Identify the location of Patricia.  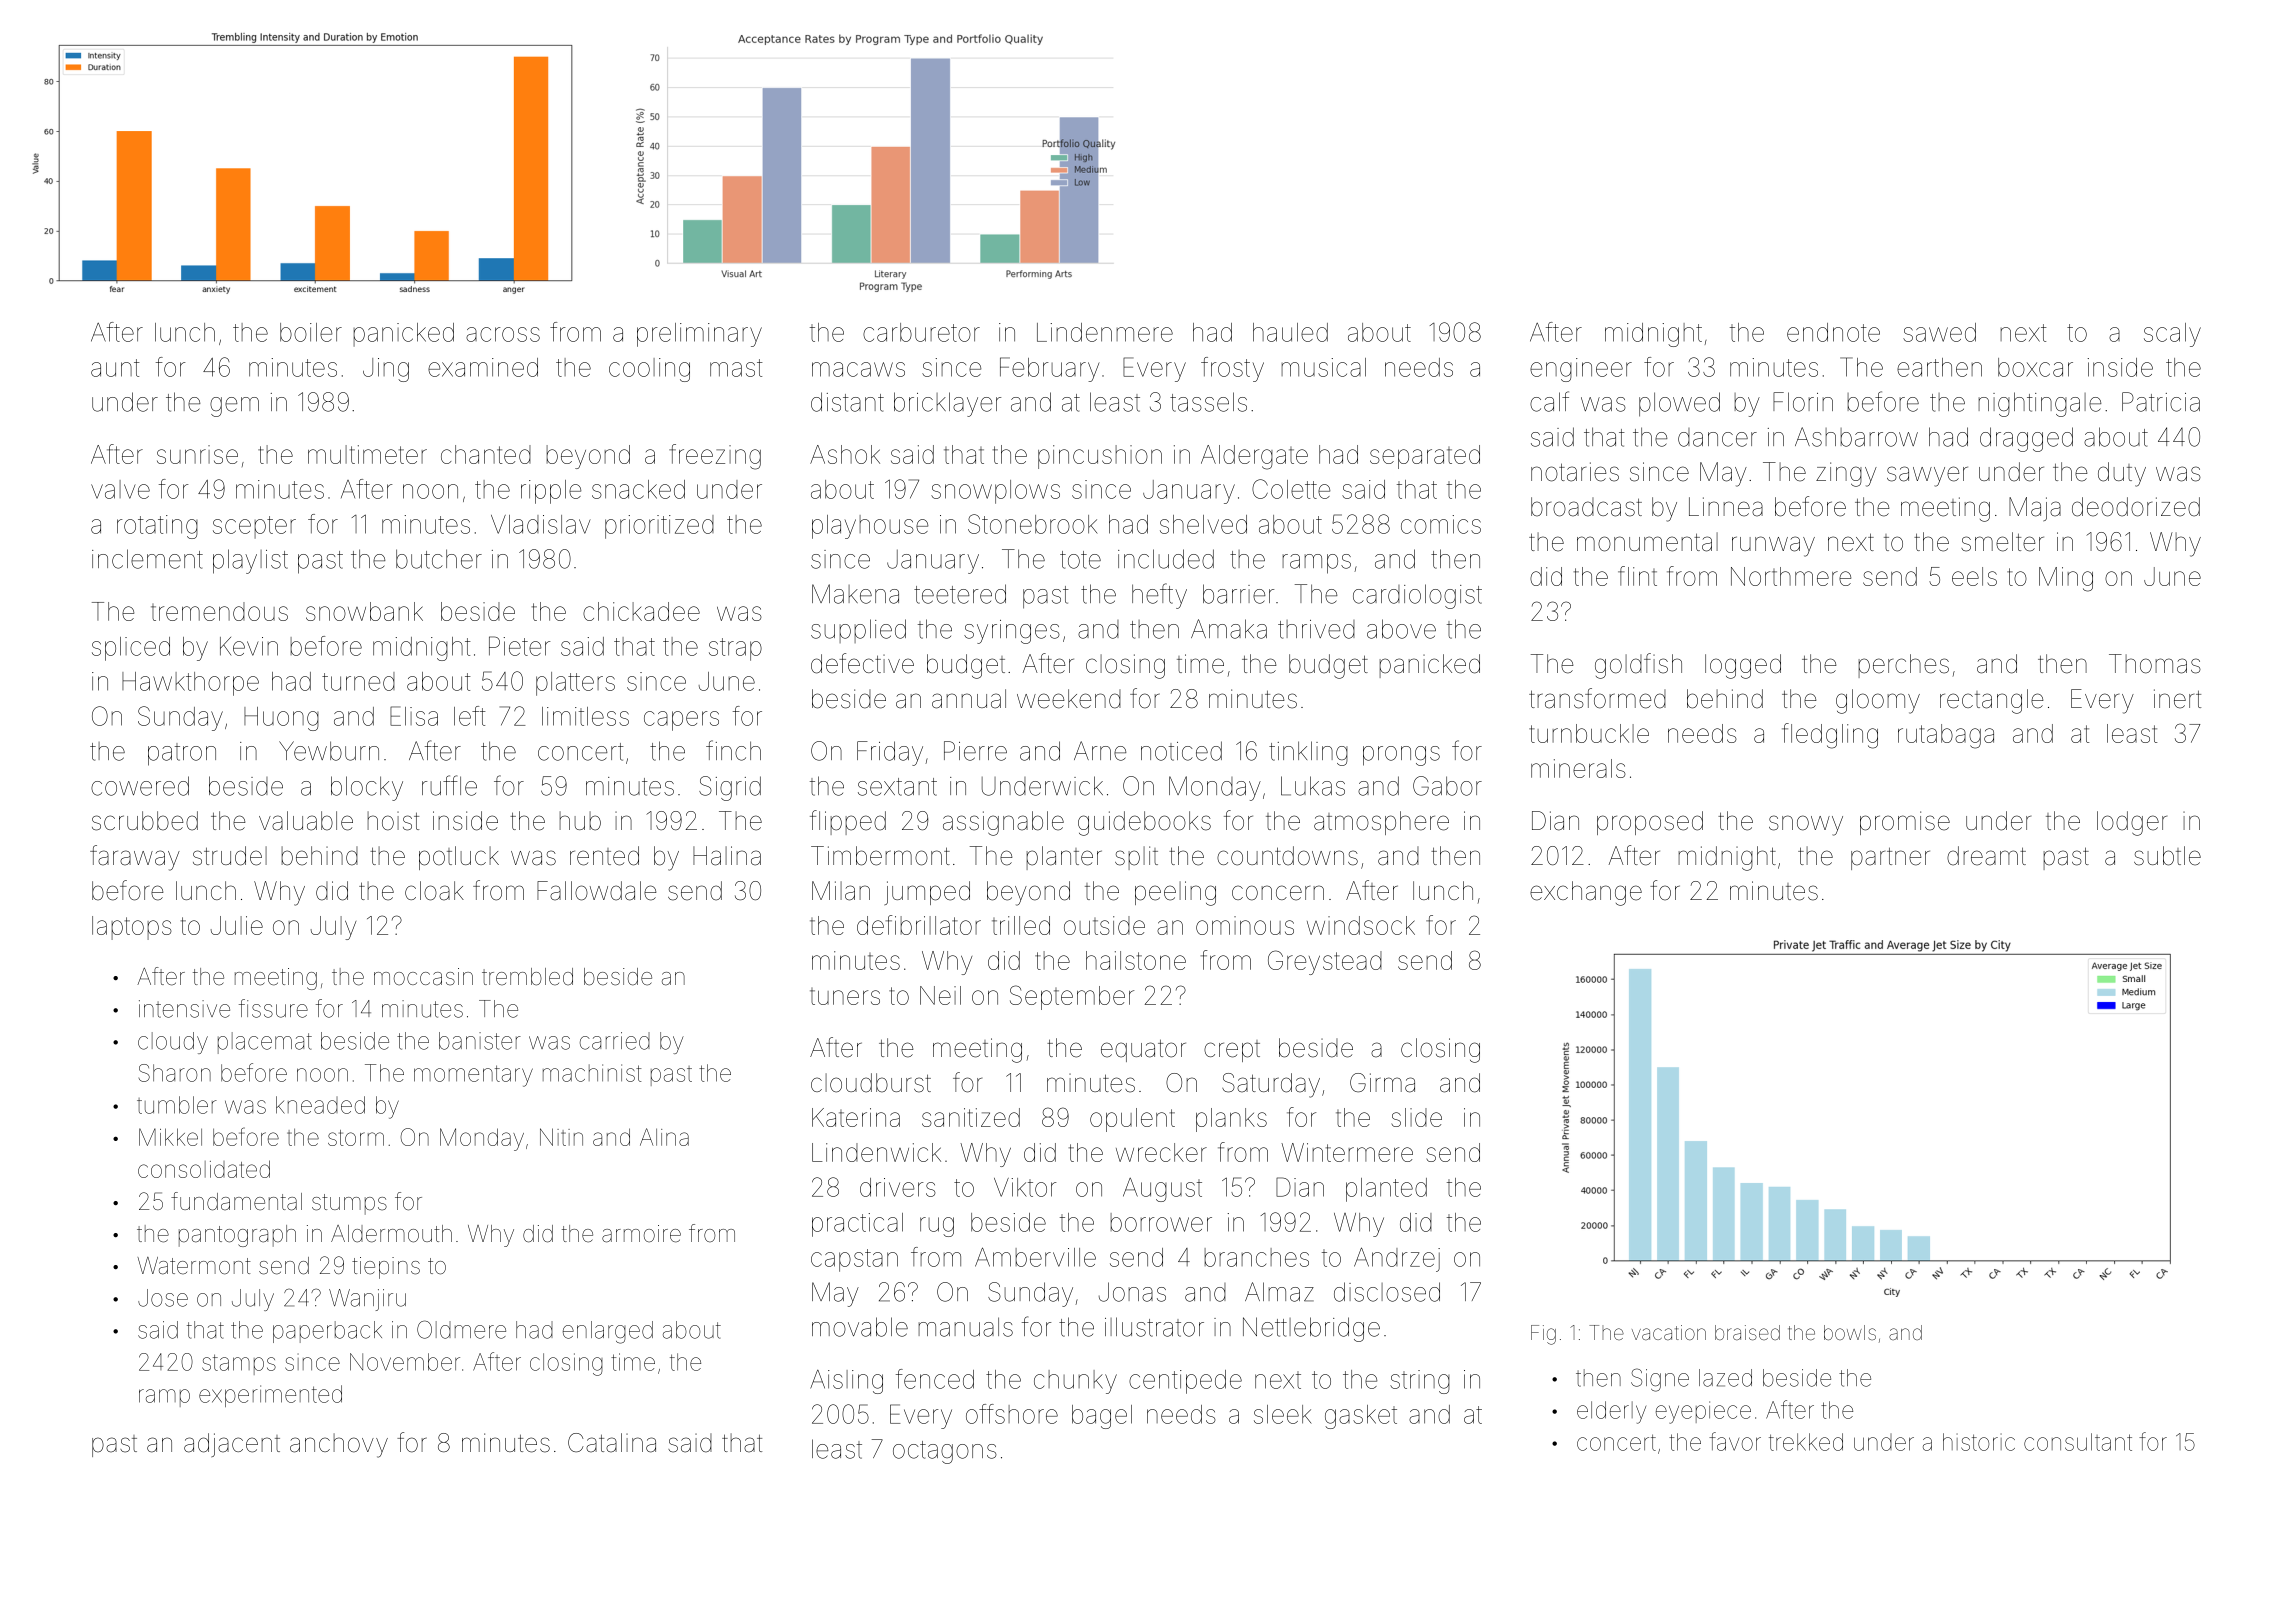
(2161, 402).
